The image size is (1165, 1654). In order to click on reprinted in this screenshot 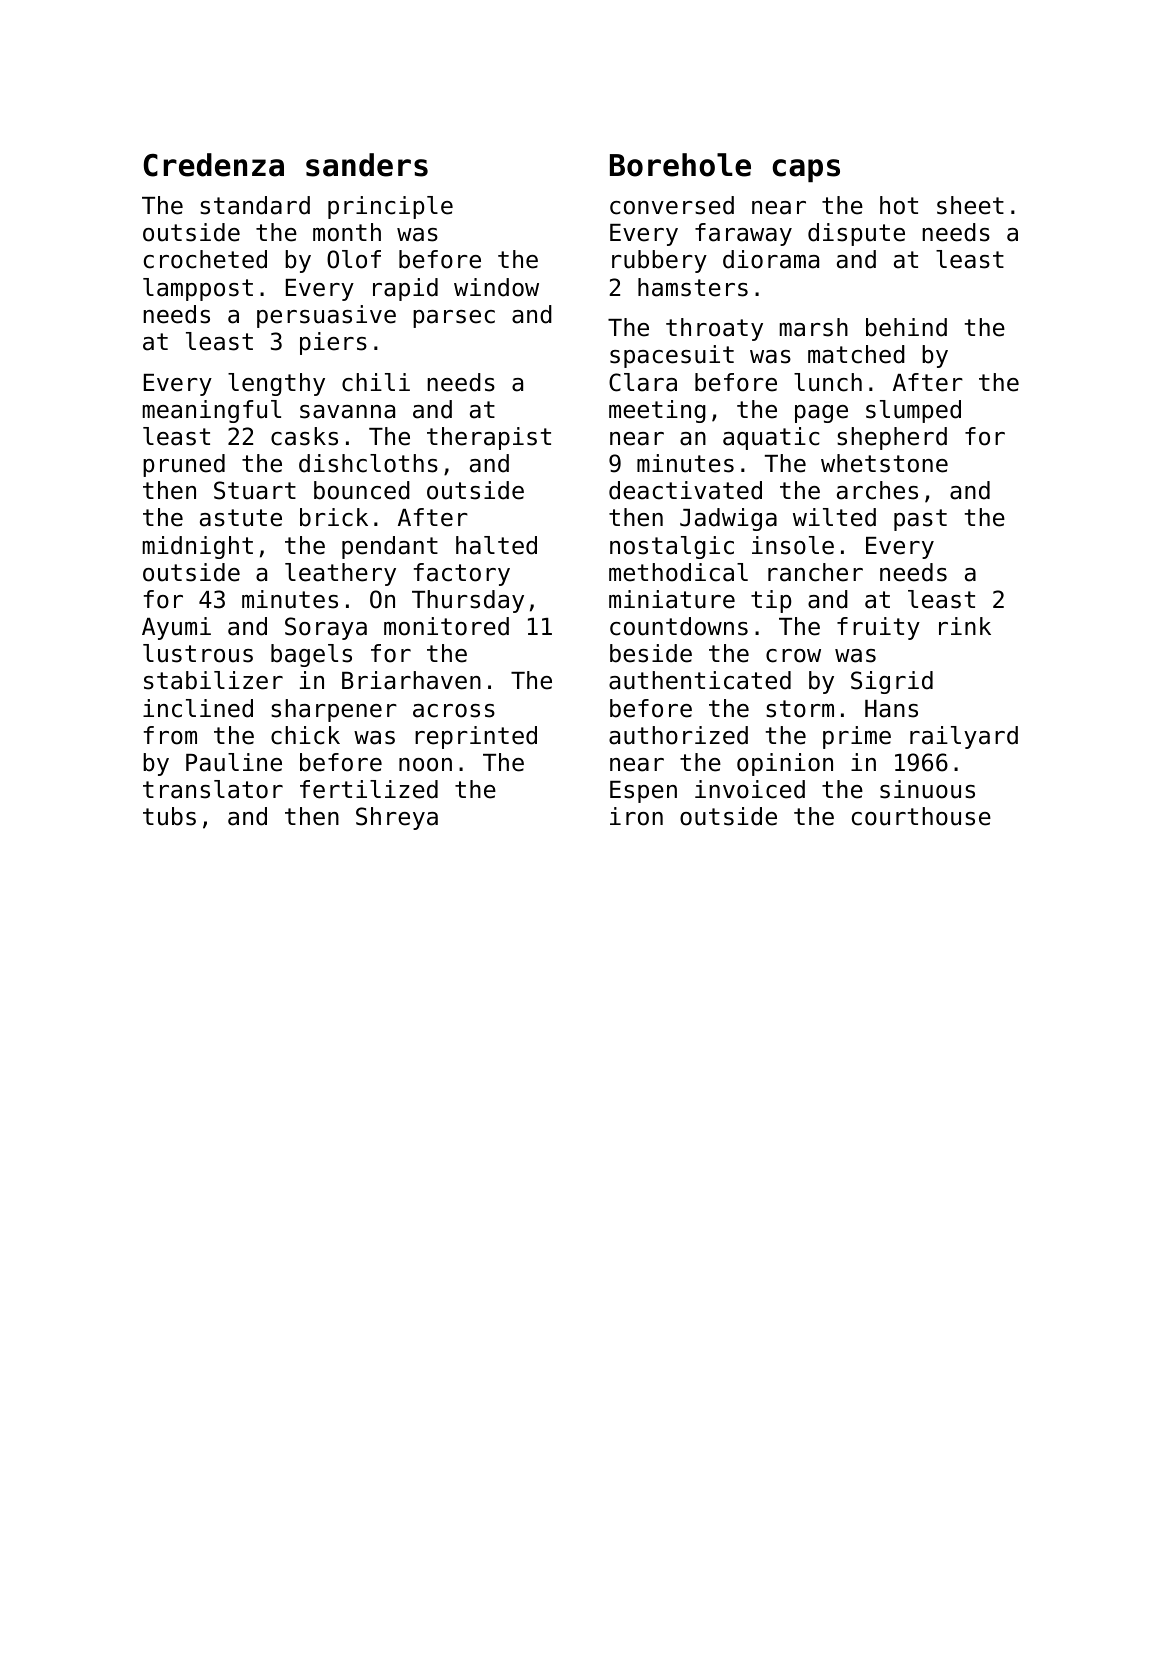, I will do `click(476, 737)`.
